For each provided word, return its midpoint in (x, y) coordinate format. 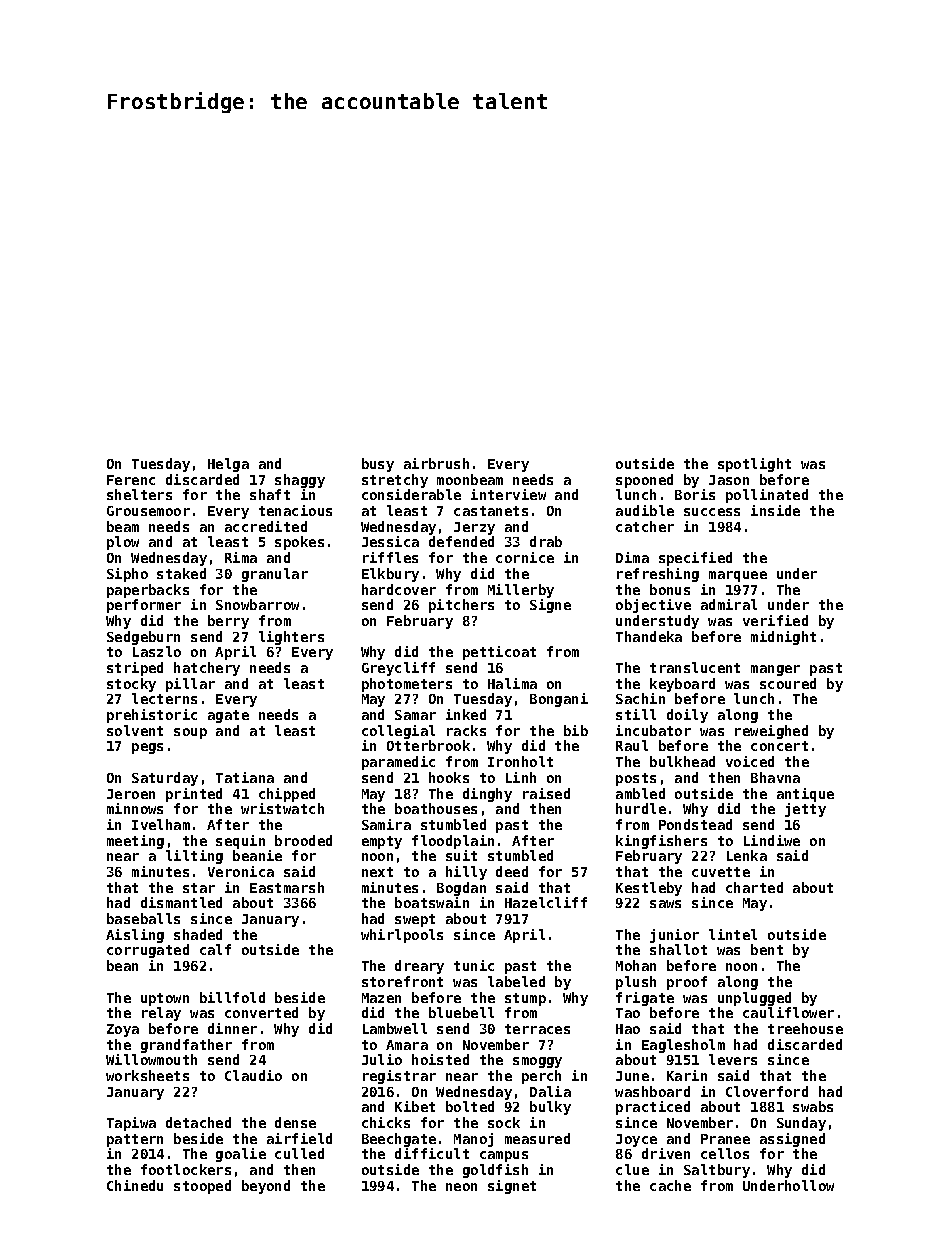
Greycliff (398, 669)
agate (228, 716)
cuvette (721, 872)
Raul (632, 745)
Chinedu (135, 1185)
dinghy (487, 795)
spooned (644, 481)
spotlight (754, 465)
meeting (135, 842)
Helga (228, 465)
